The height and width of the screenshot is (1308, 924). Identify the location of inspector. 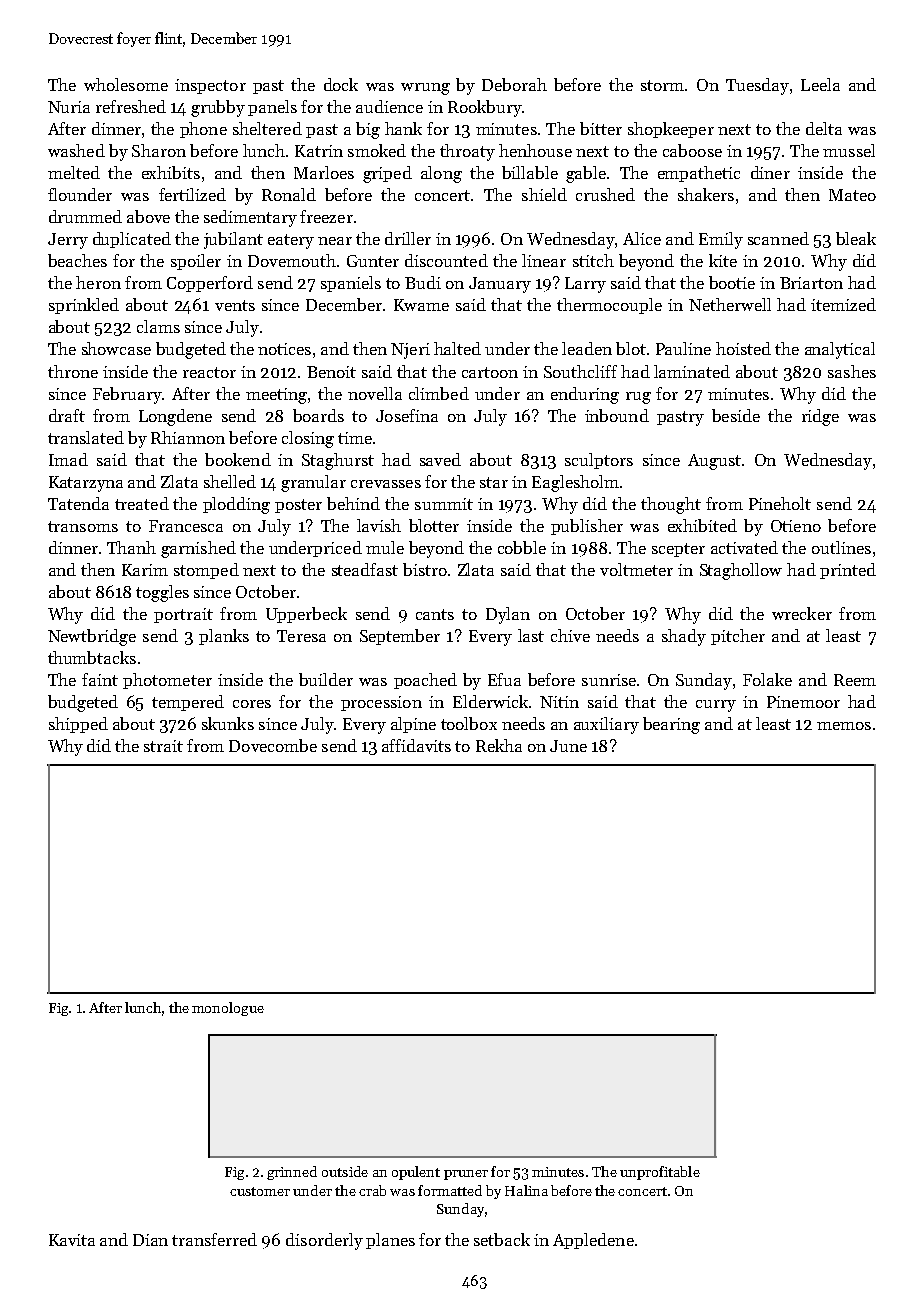
(210, 86).
